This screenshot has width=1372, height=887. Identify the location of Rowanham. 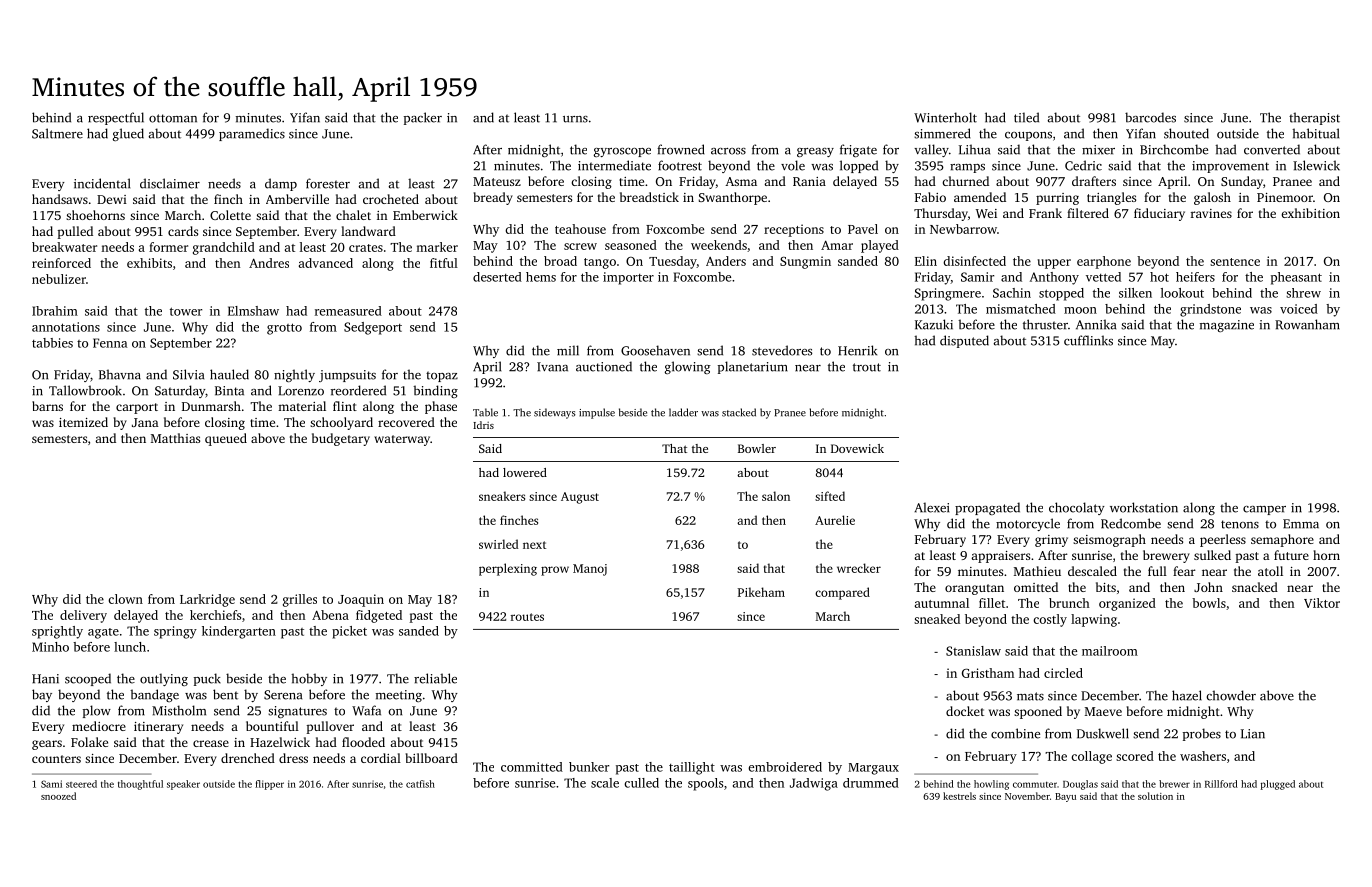
(1307, 324).
